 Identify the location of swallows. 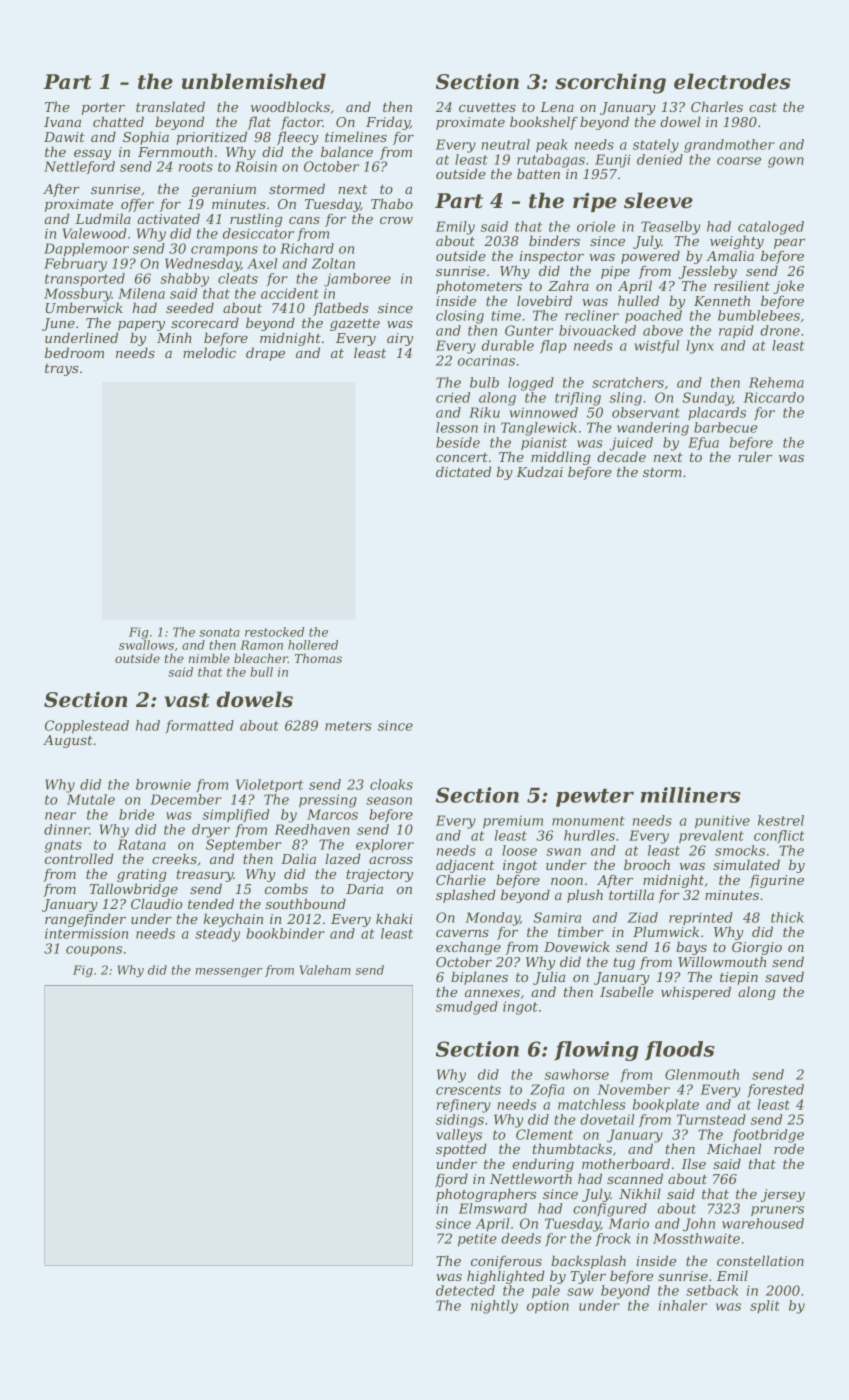
(146, 645).
